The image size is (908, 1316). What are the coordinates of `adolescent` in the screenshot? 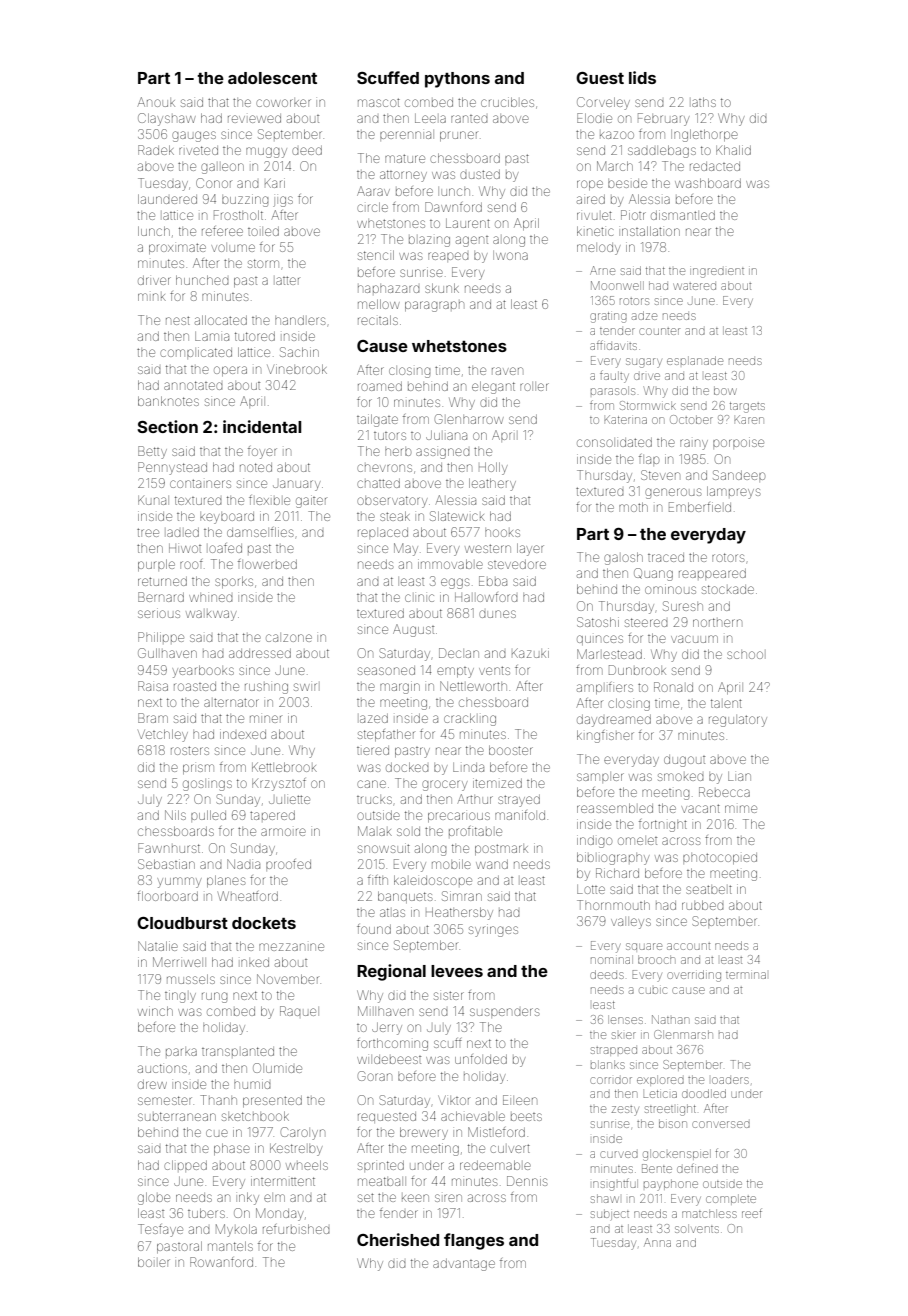 It's located at (272, 78).
